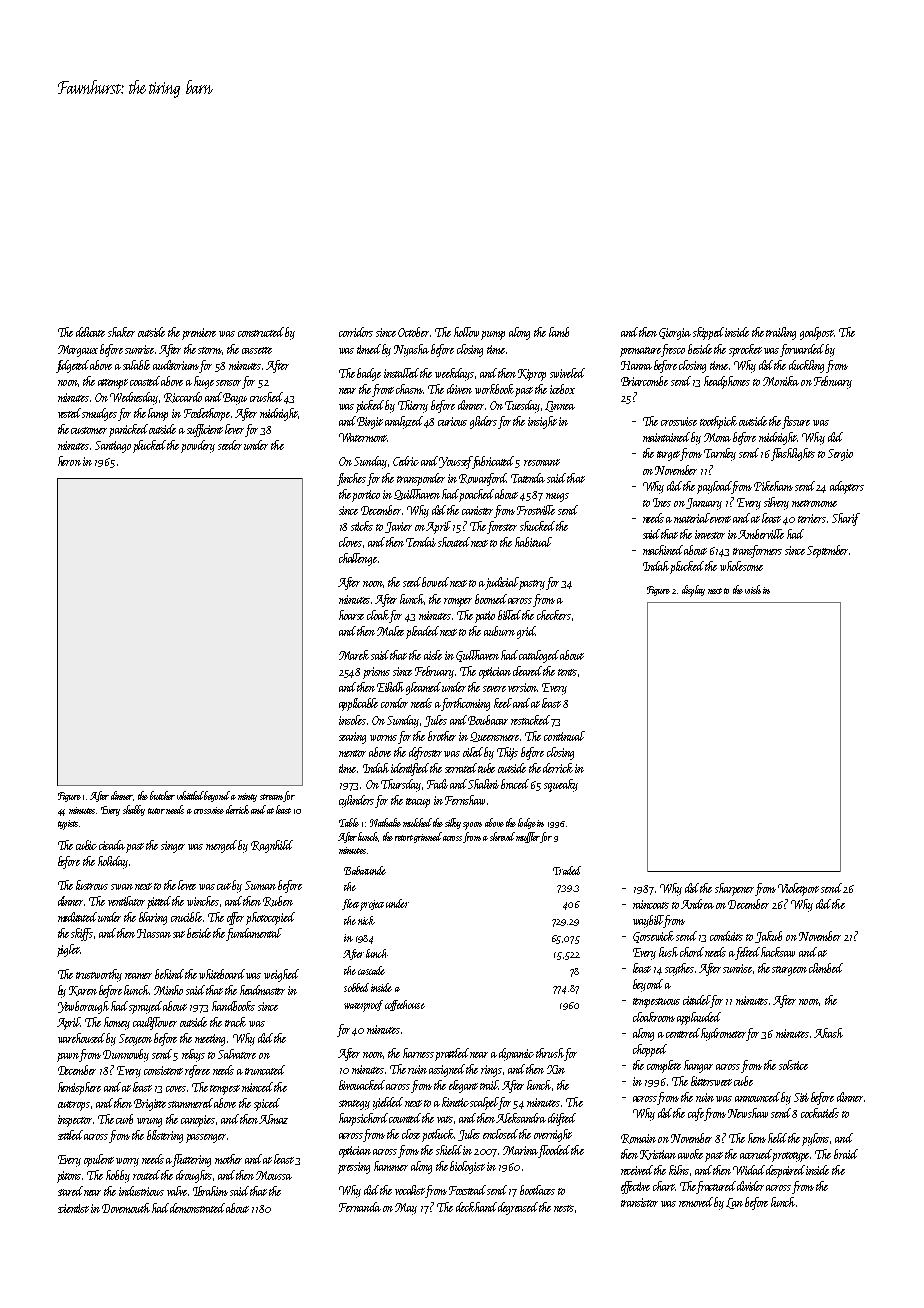 The height and width of the image is (1308, 924). What do you see at coordinates (559, 332) in the image?
I see `lamb` at bounding box center [559, 332].
